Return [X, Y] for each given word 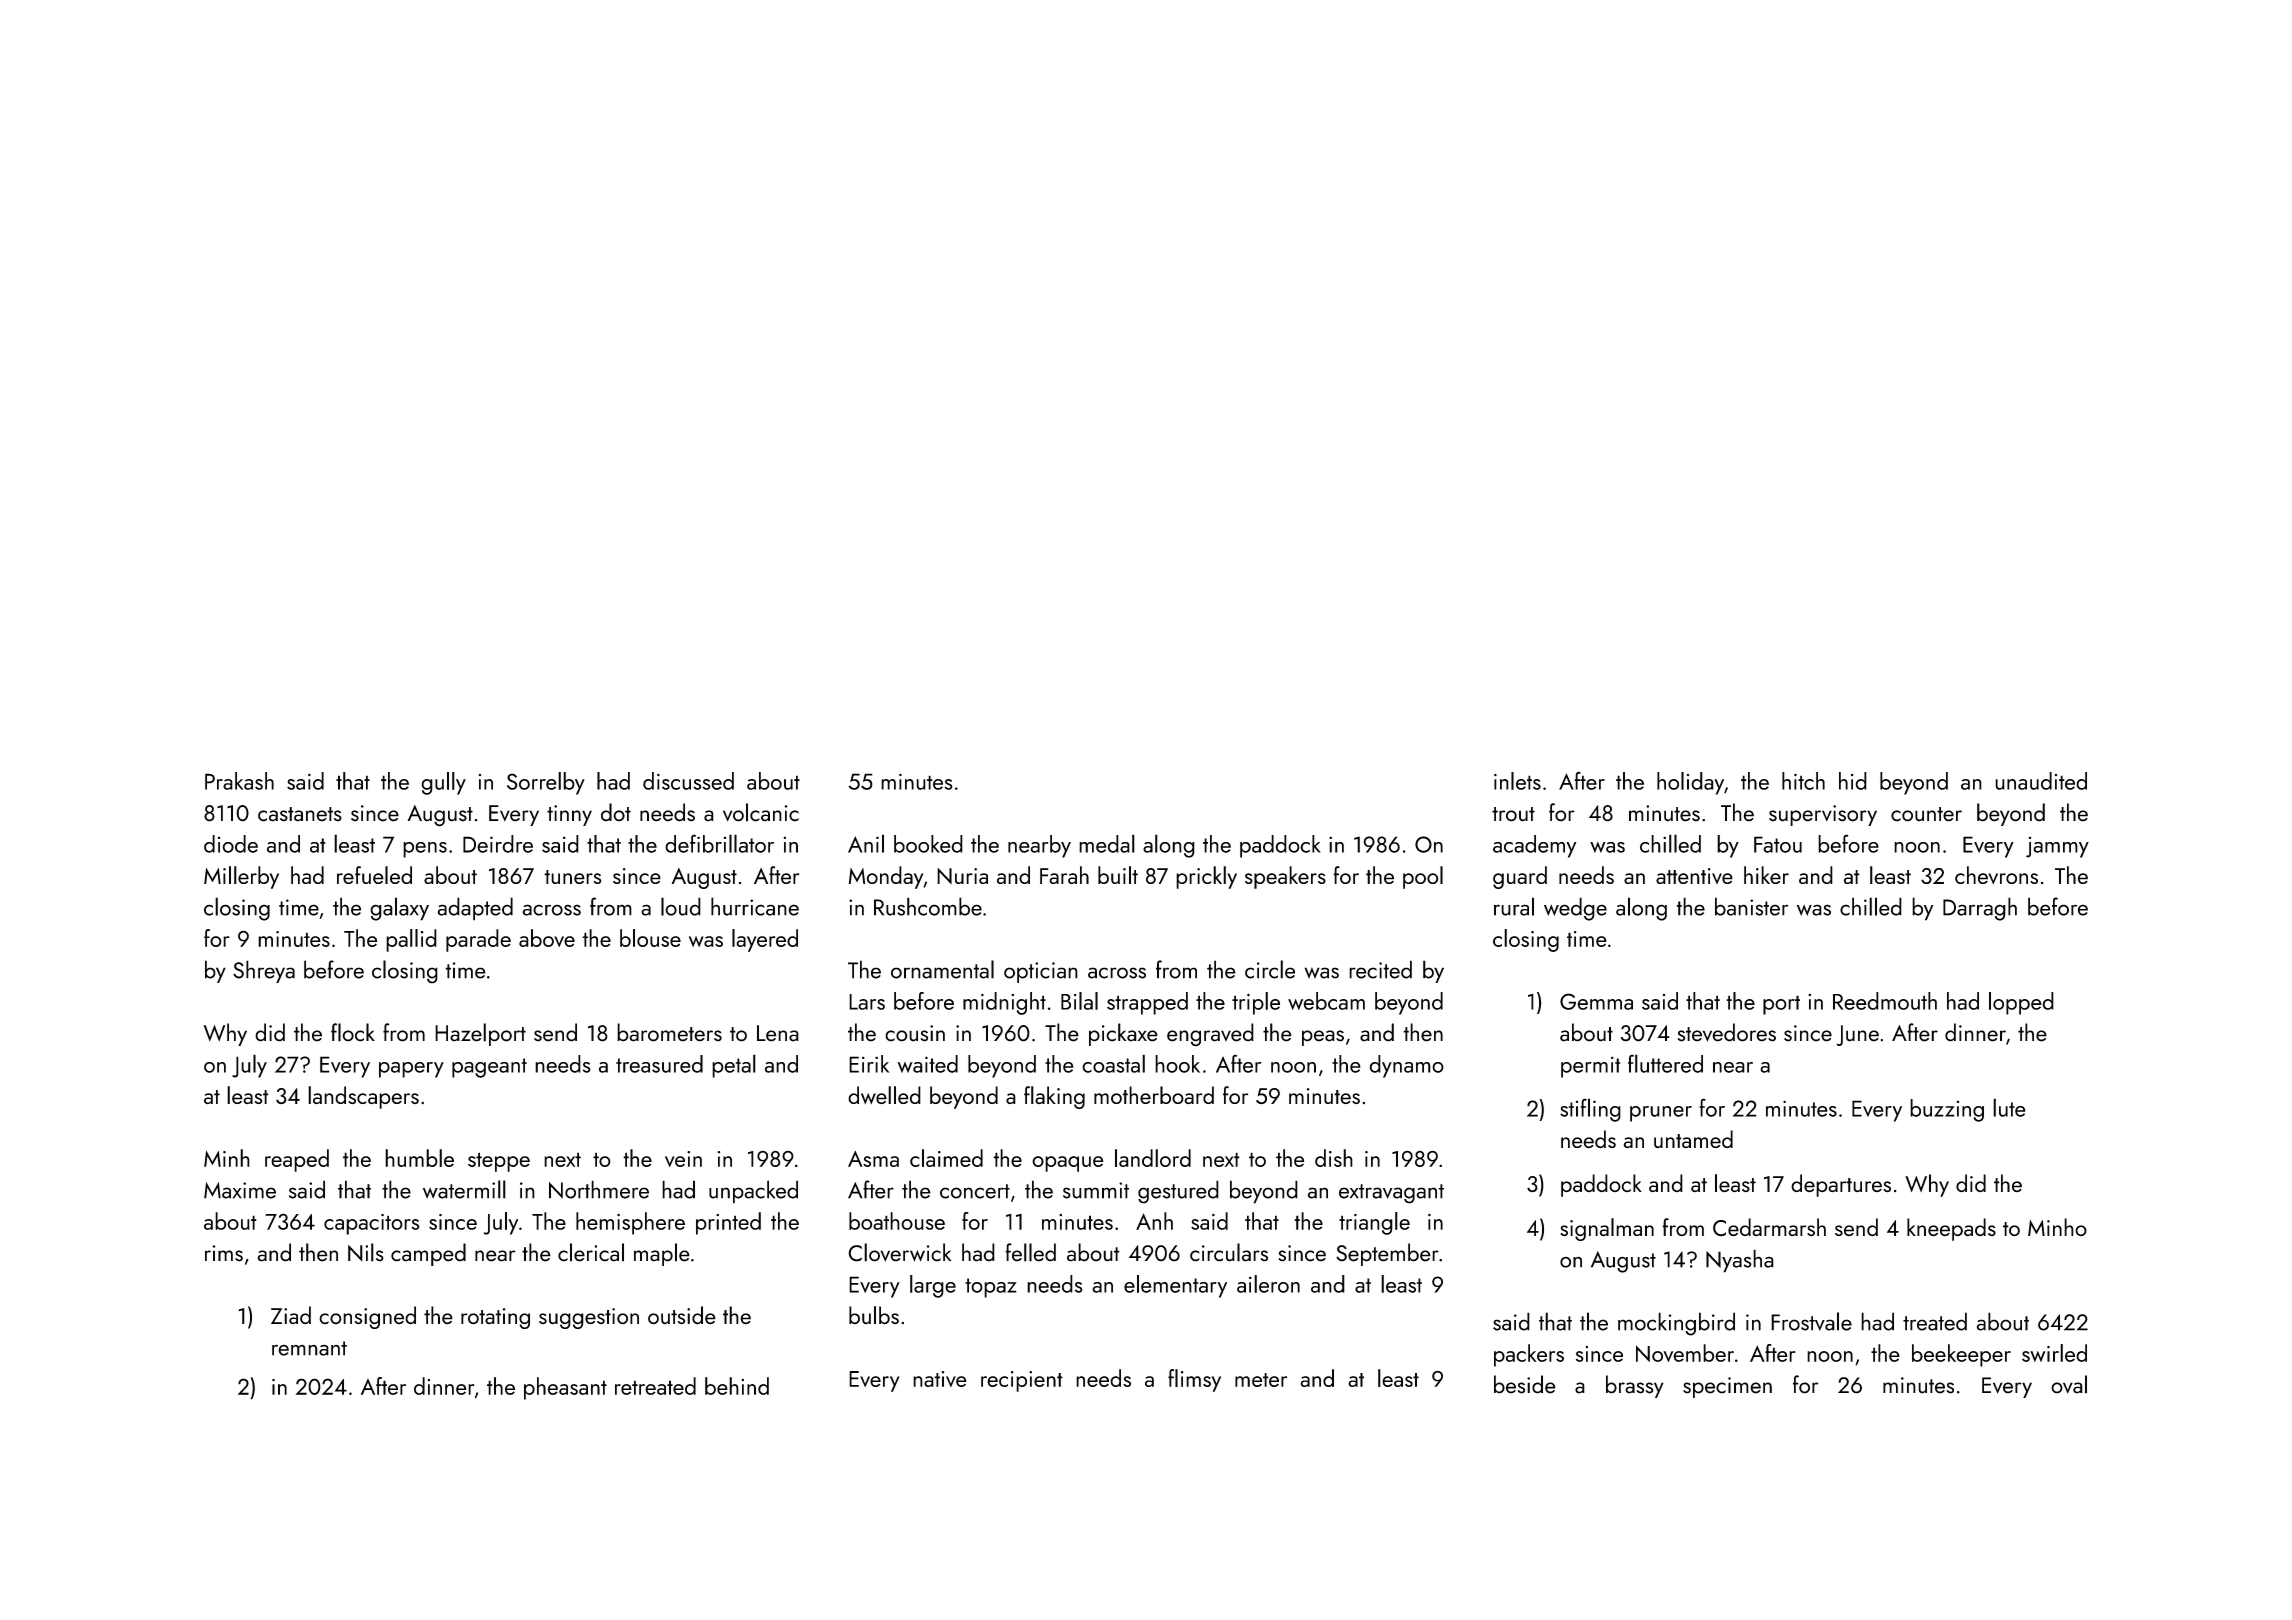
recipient [1022, 1381]
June [1858, 1035]
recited [1380, 969]
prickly [1206, 877]
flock [353, 1032]
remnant [309, 1348]
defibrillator [719, 843]
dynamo [1406, 1066]
